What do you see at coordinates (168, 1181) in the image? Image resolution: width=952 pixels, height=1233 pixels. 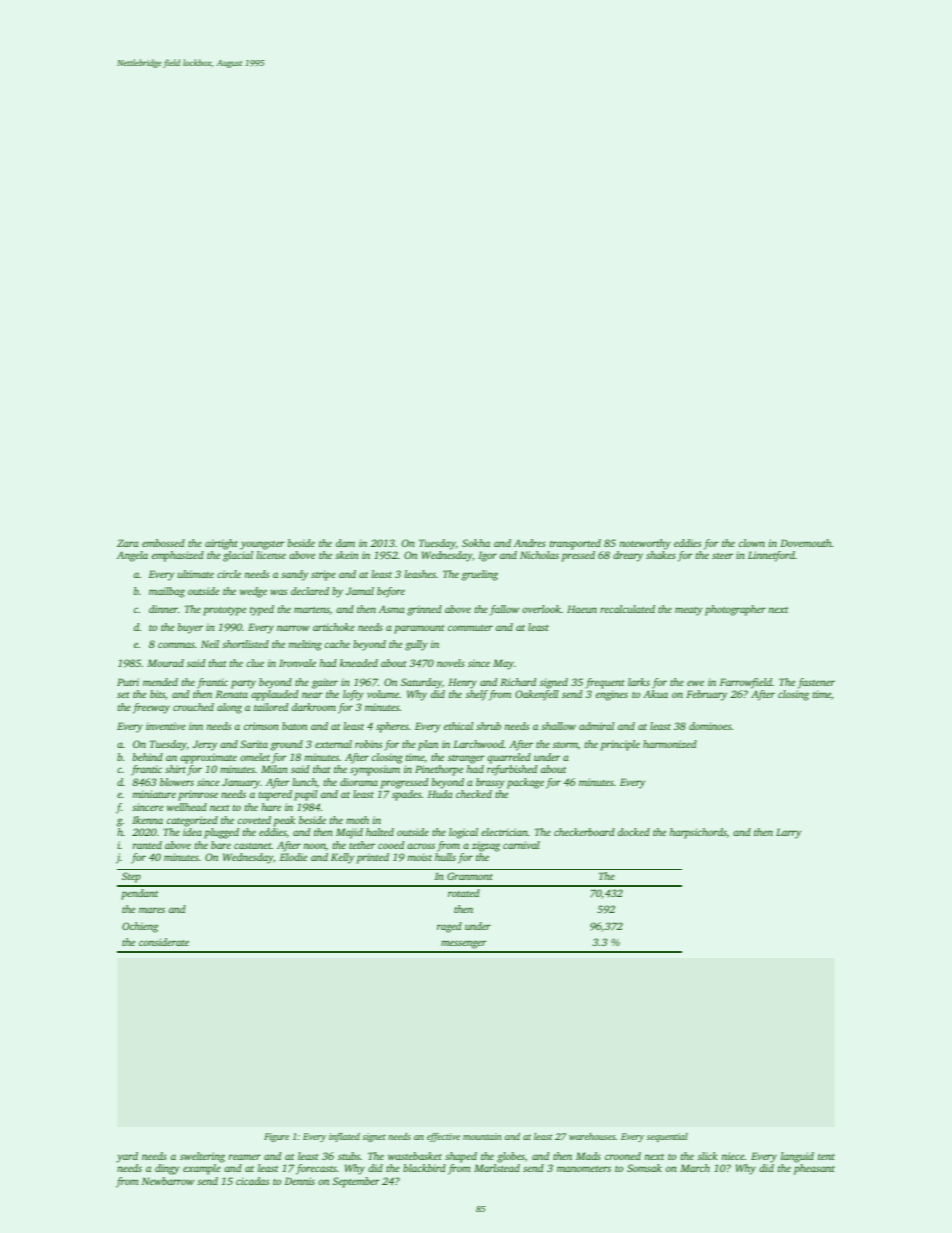 I see `Newbarrow` at bounding box center [168, 1181].
